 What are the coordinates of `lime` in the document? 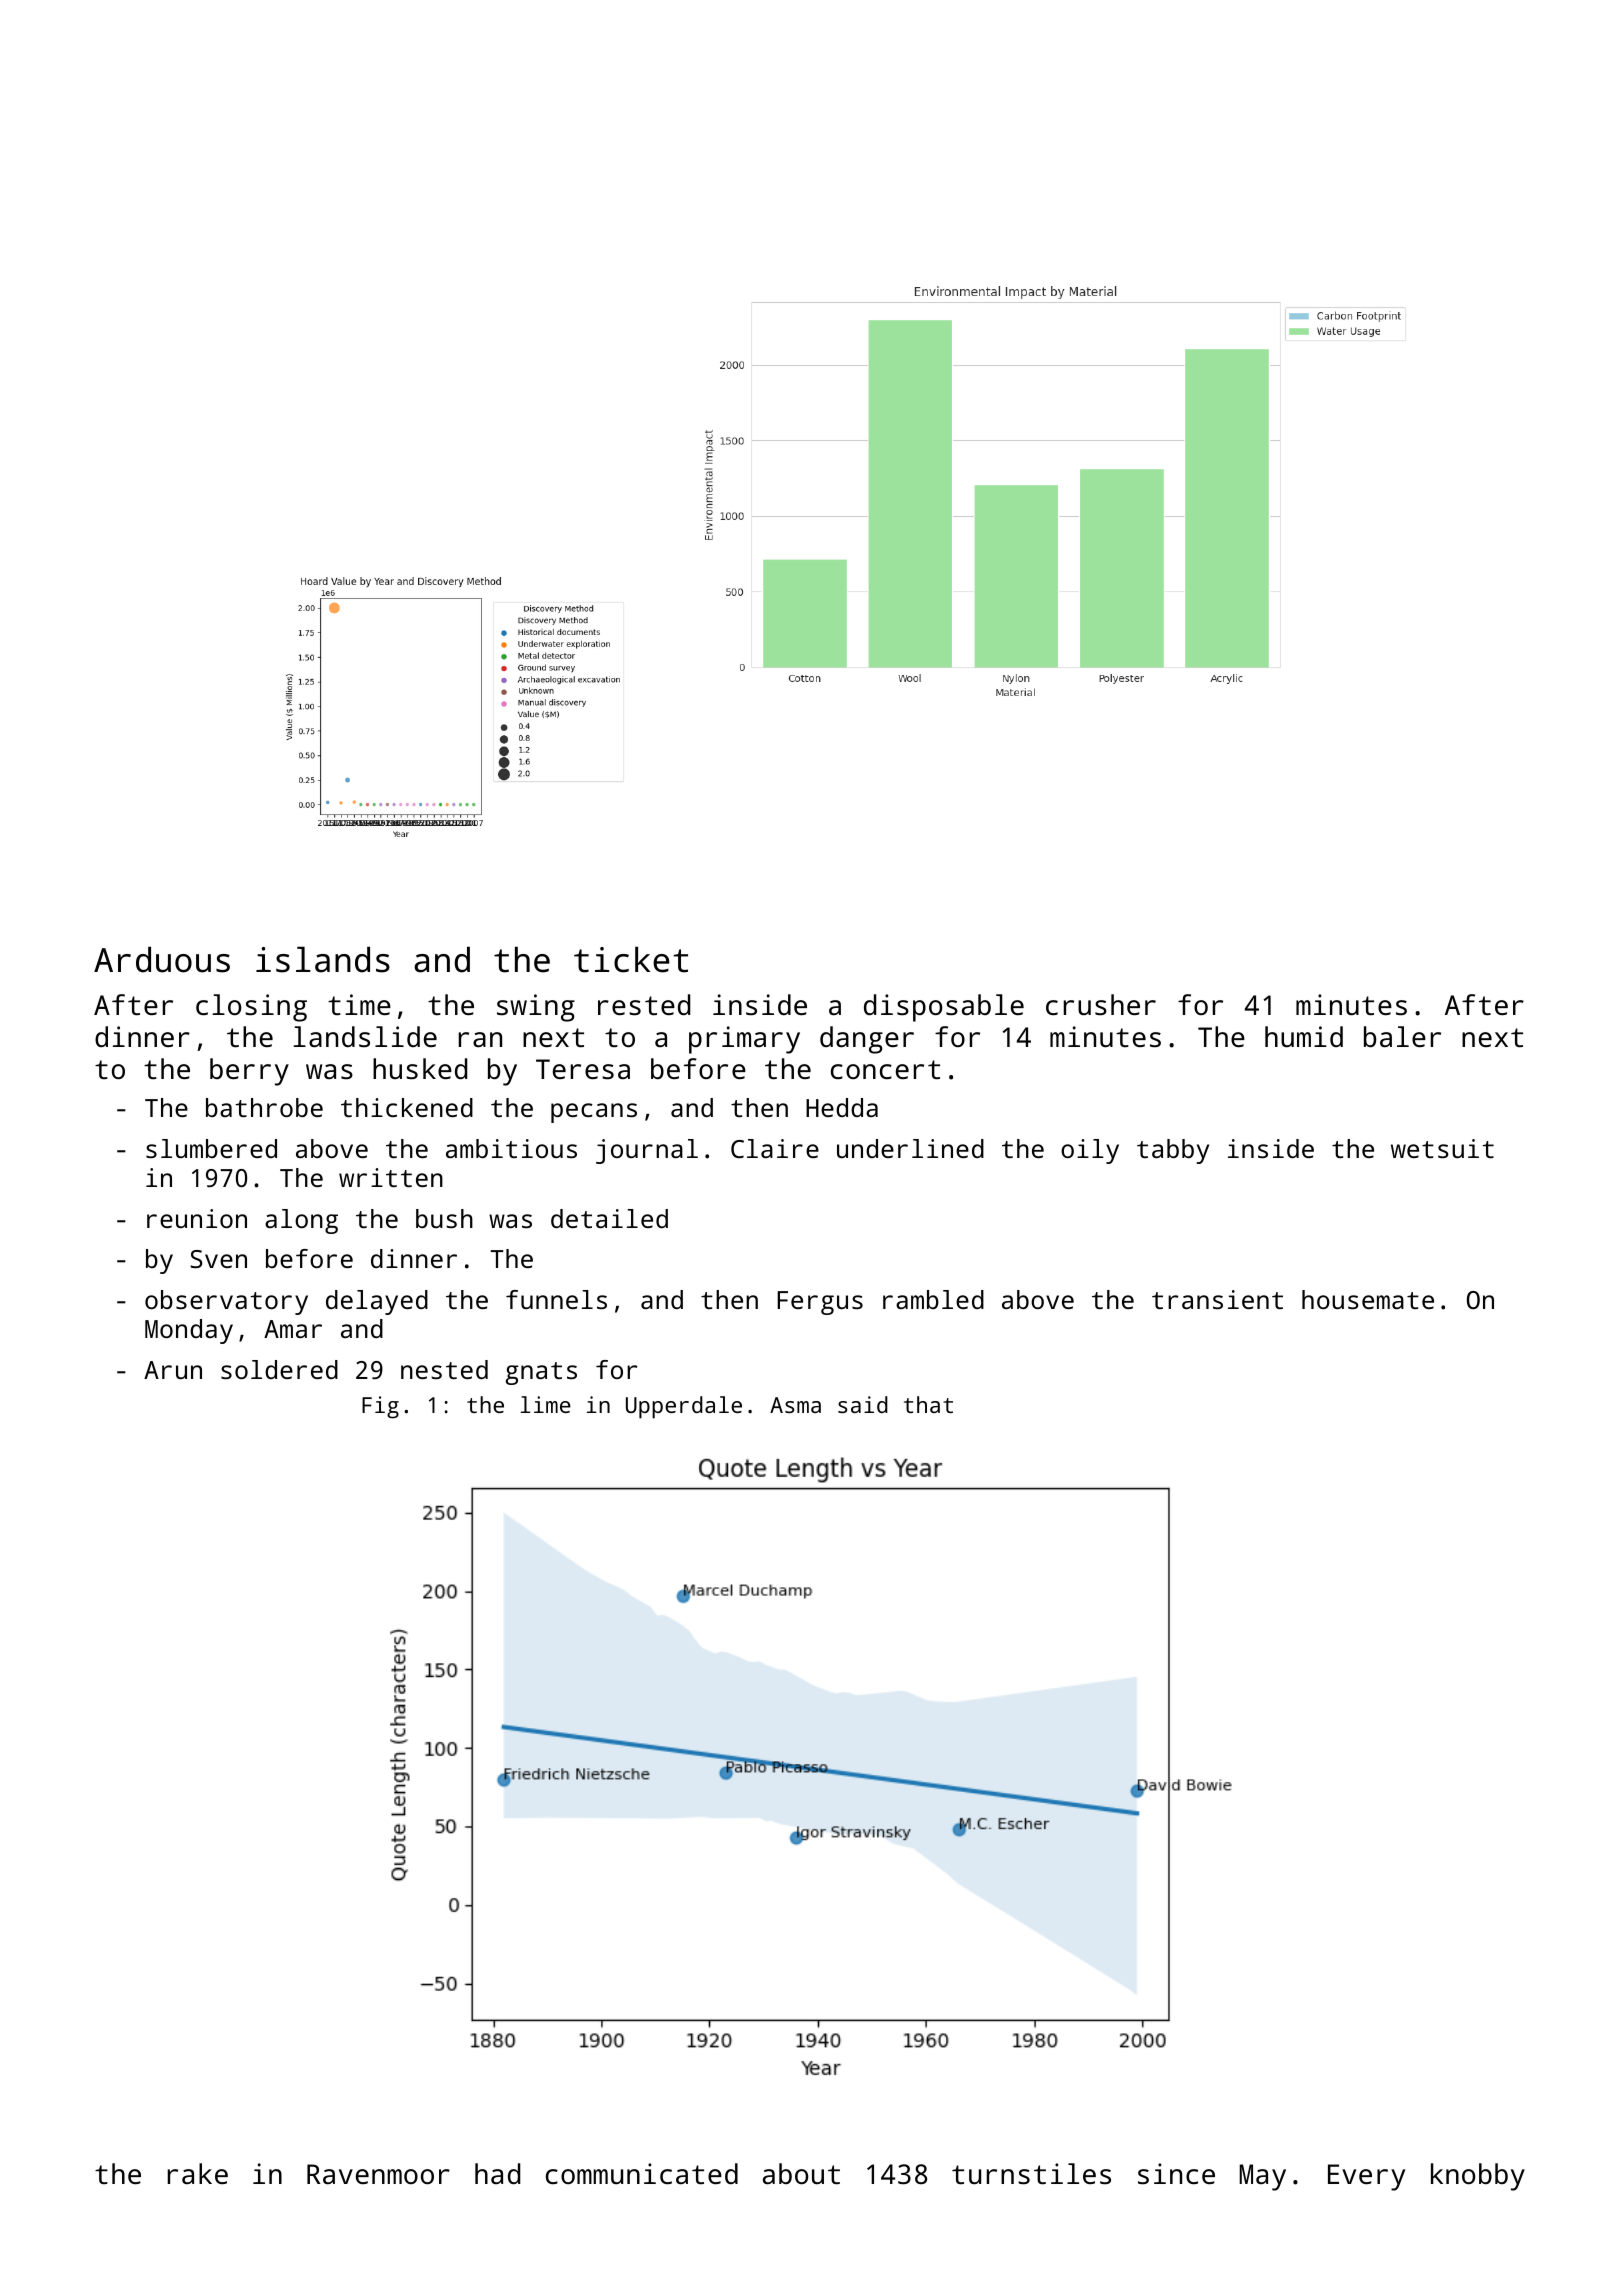 It's located at (546, 1404).
